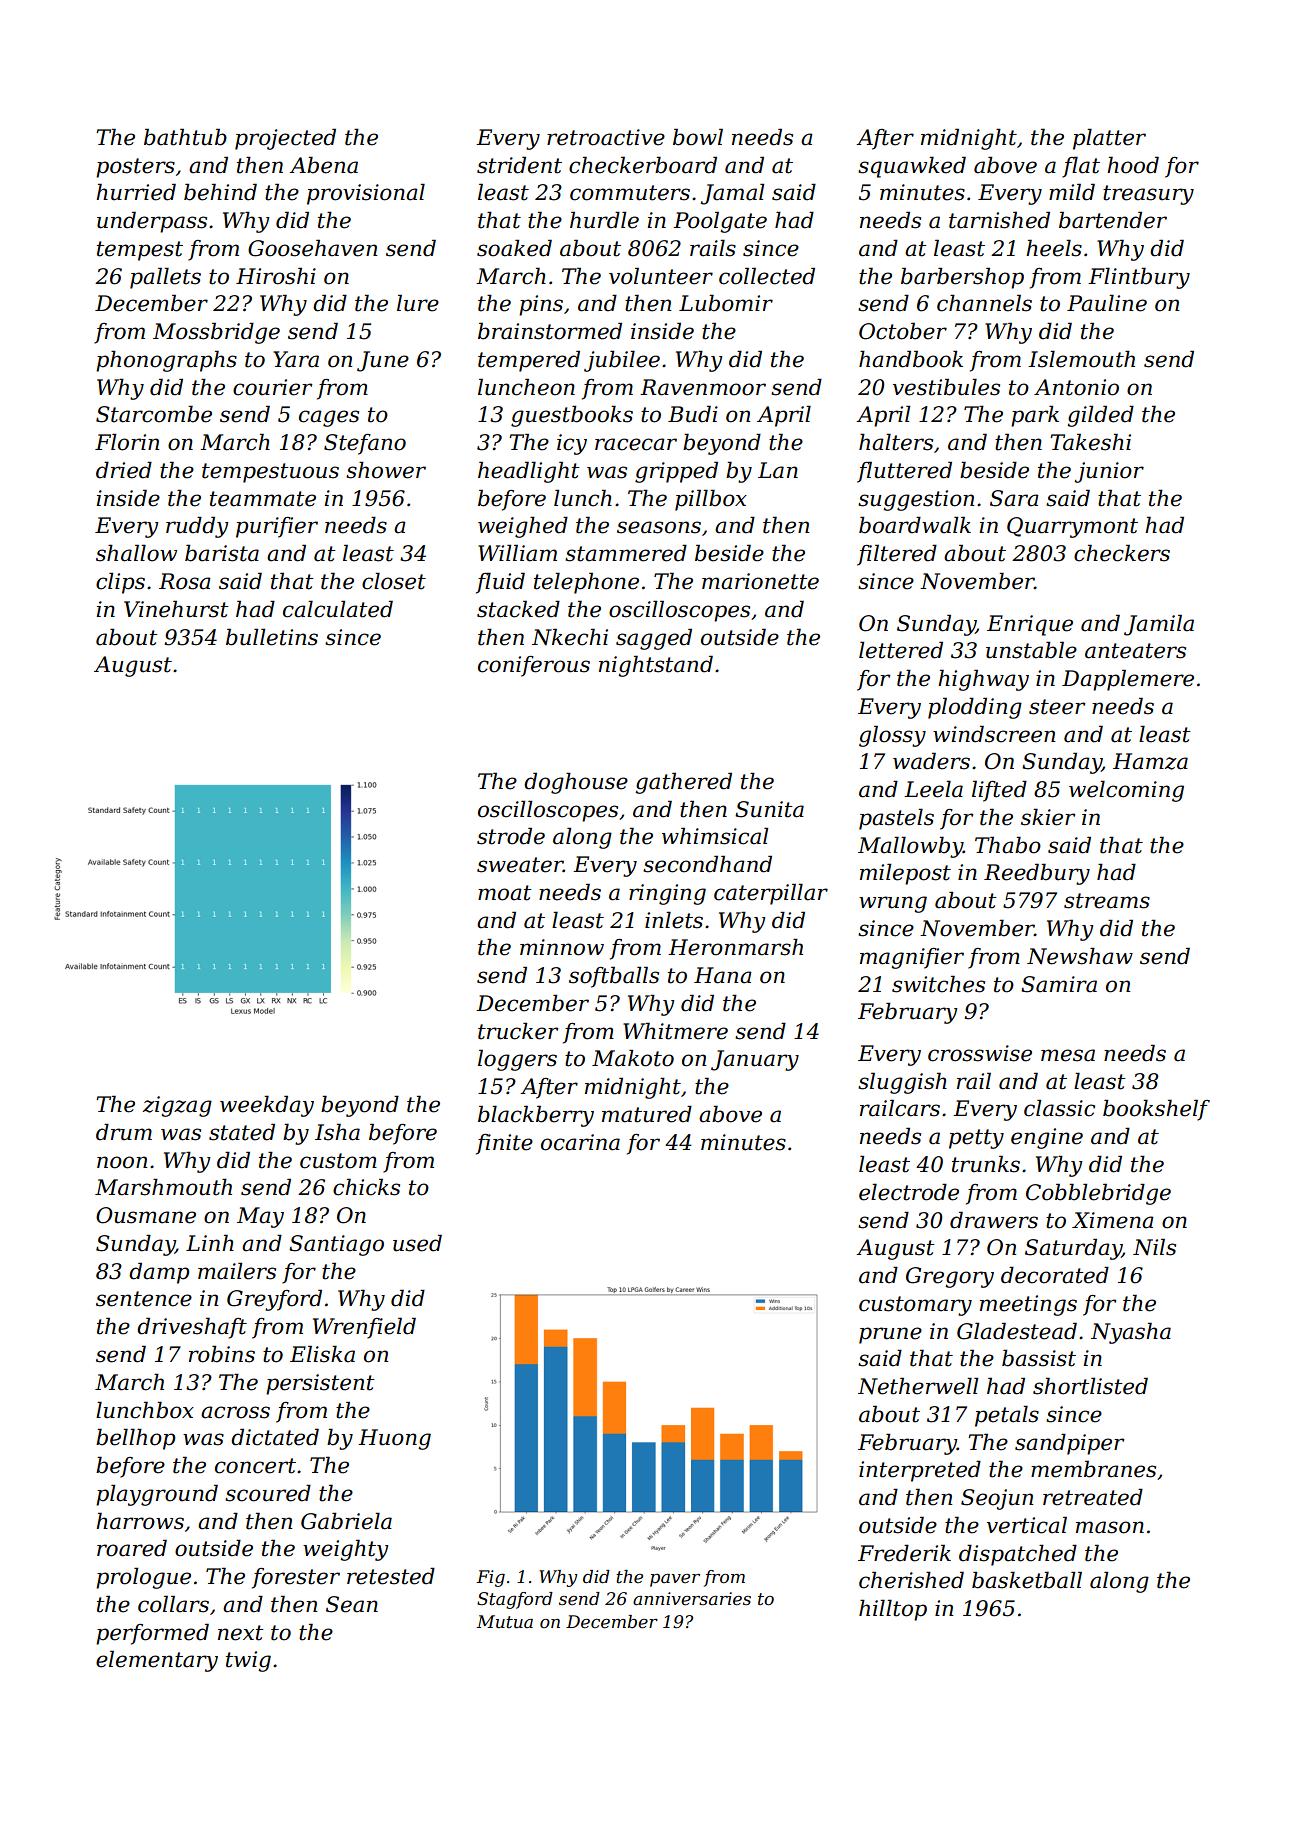 The image size is (1304, 1844). I want to click on marionette, so click(760, 581).
